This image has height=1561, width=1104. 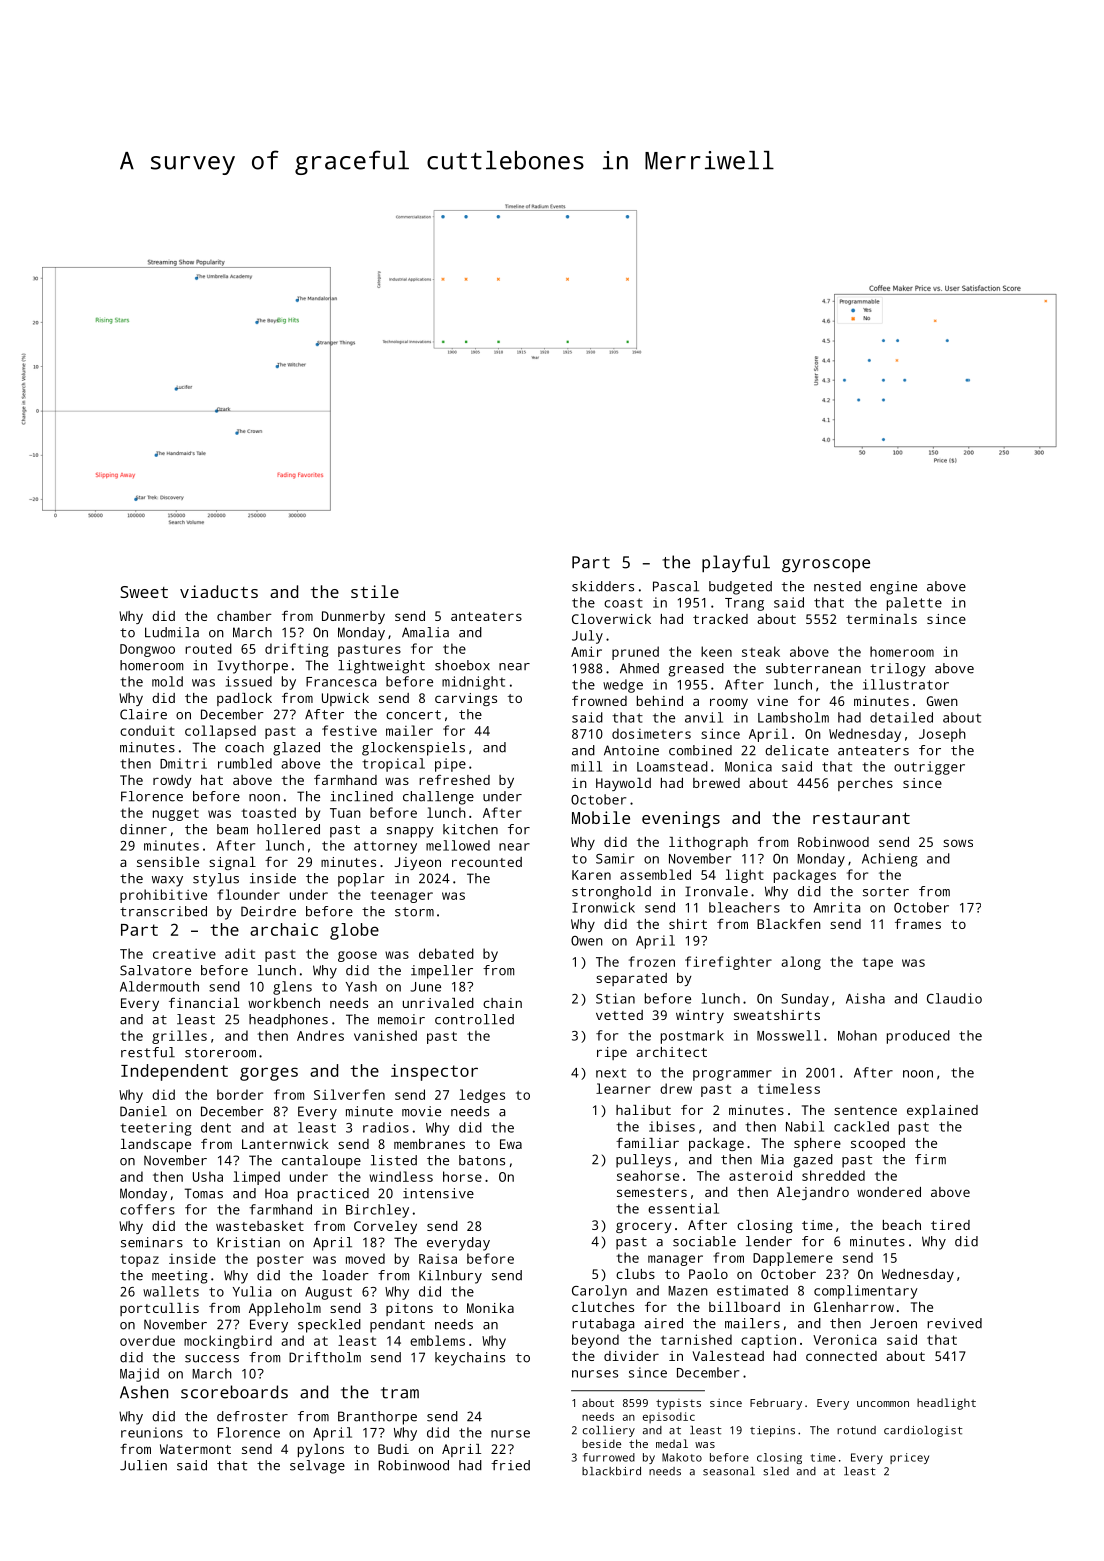 I want to click on seasonal, so click(x=729, y=1471).
